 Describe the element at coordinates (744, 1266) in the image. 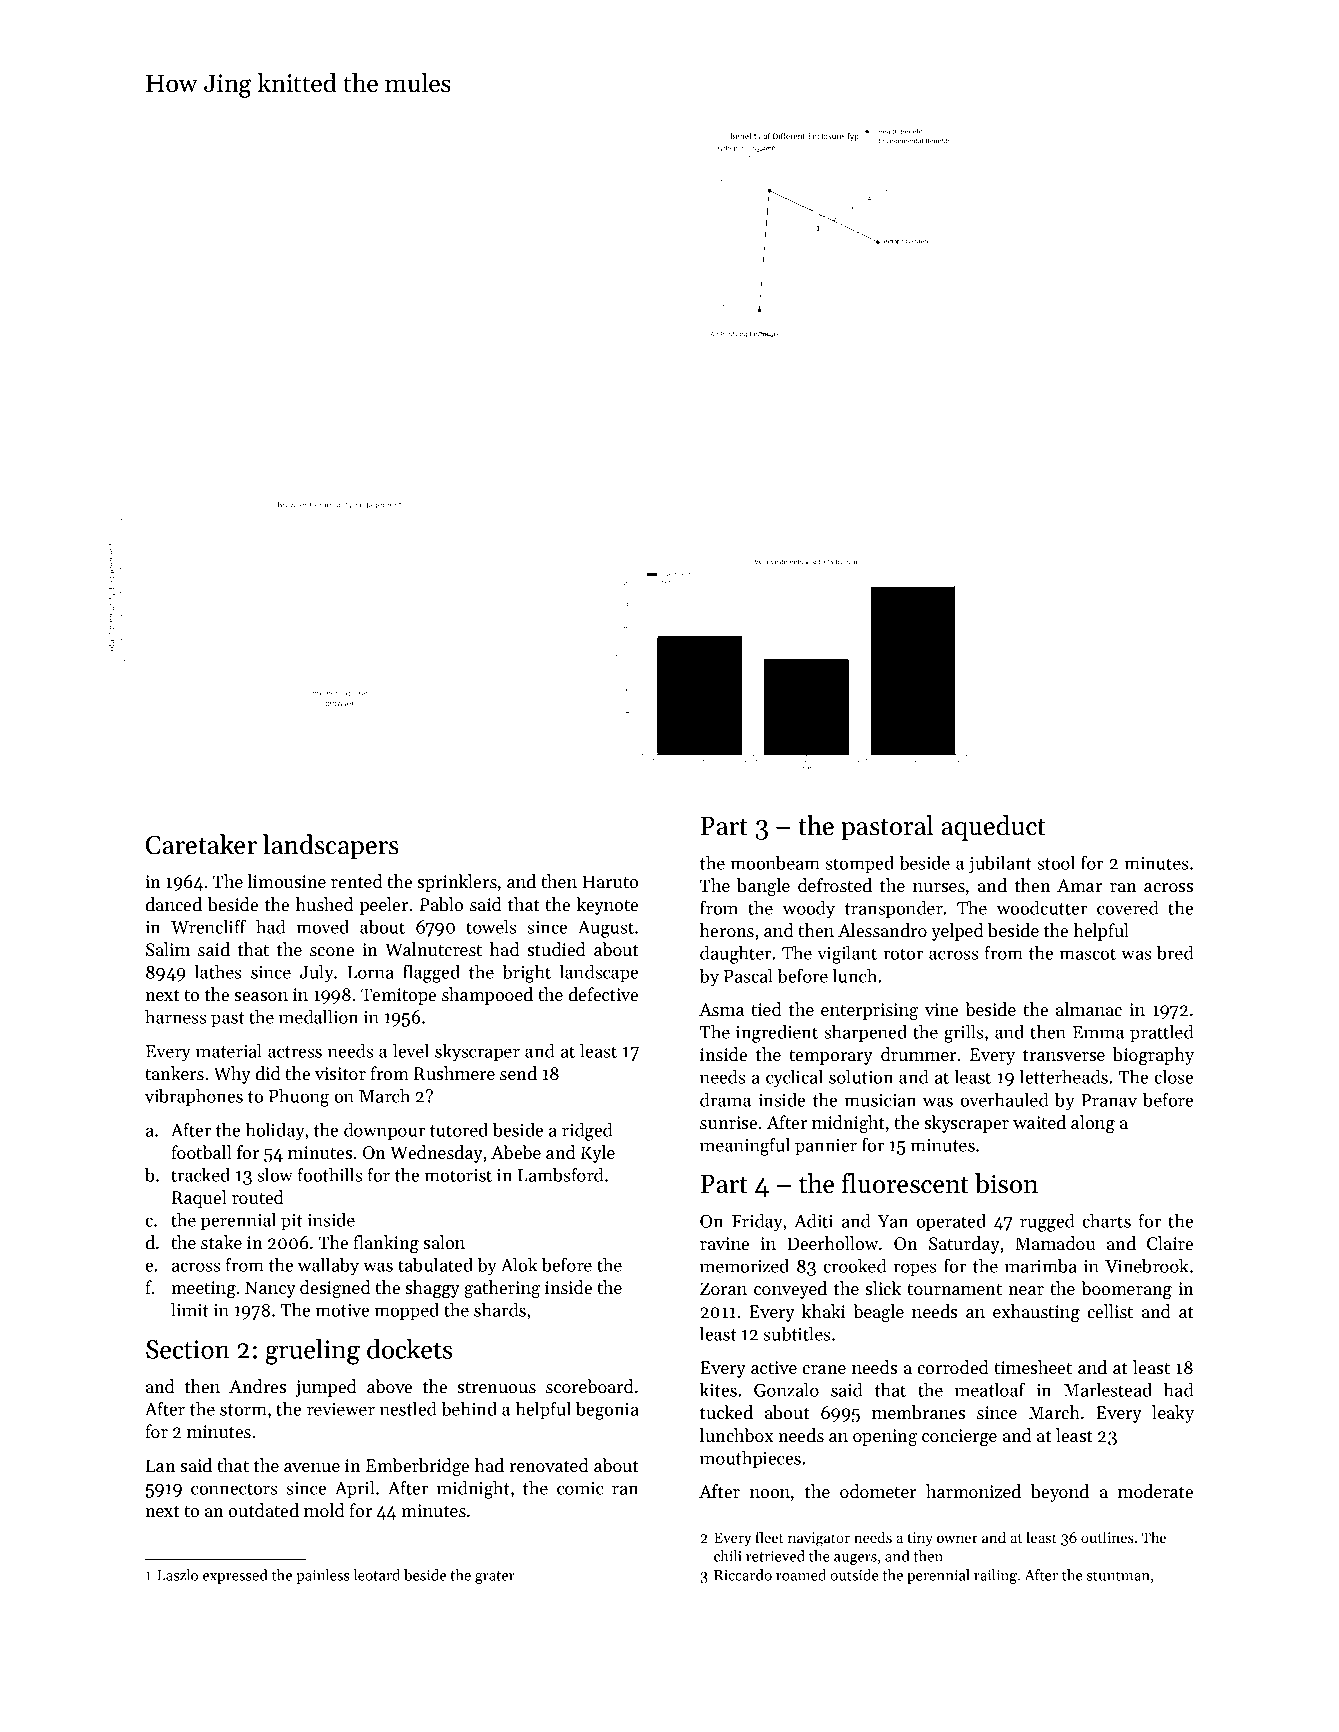

I see `memorized` at that location.
